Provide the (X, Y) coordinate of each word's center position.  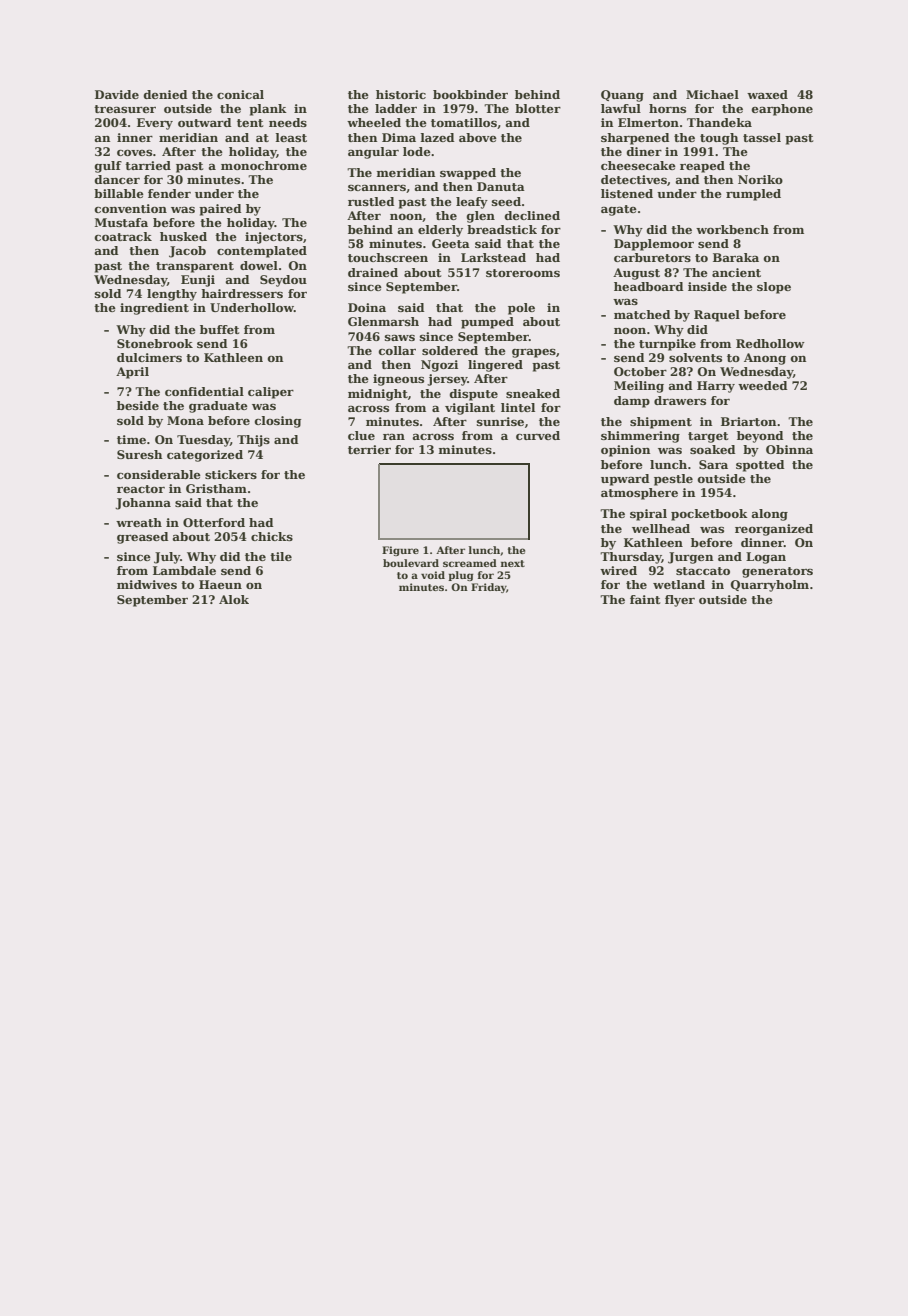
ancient (736, 272)
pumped (487, 323)
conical (240, 94)
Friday (488, 588)
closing (278, 422)
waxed (767, 94)
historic (401, 94)
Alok (234, 599)
